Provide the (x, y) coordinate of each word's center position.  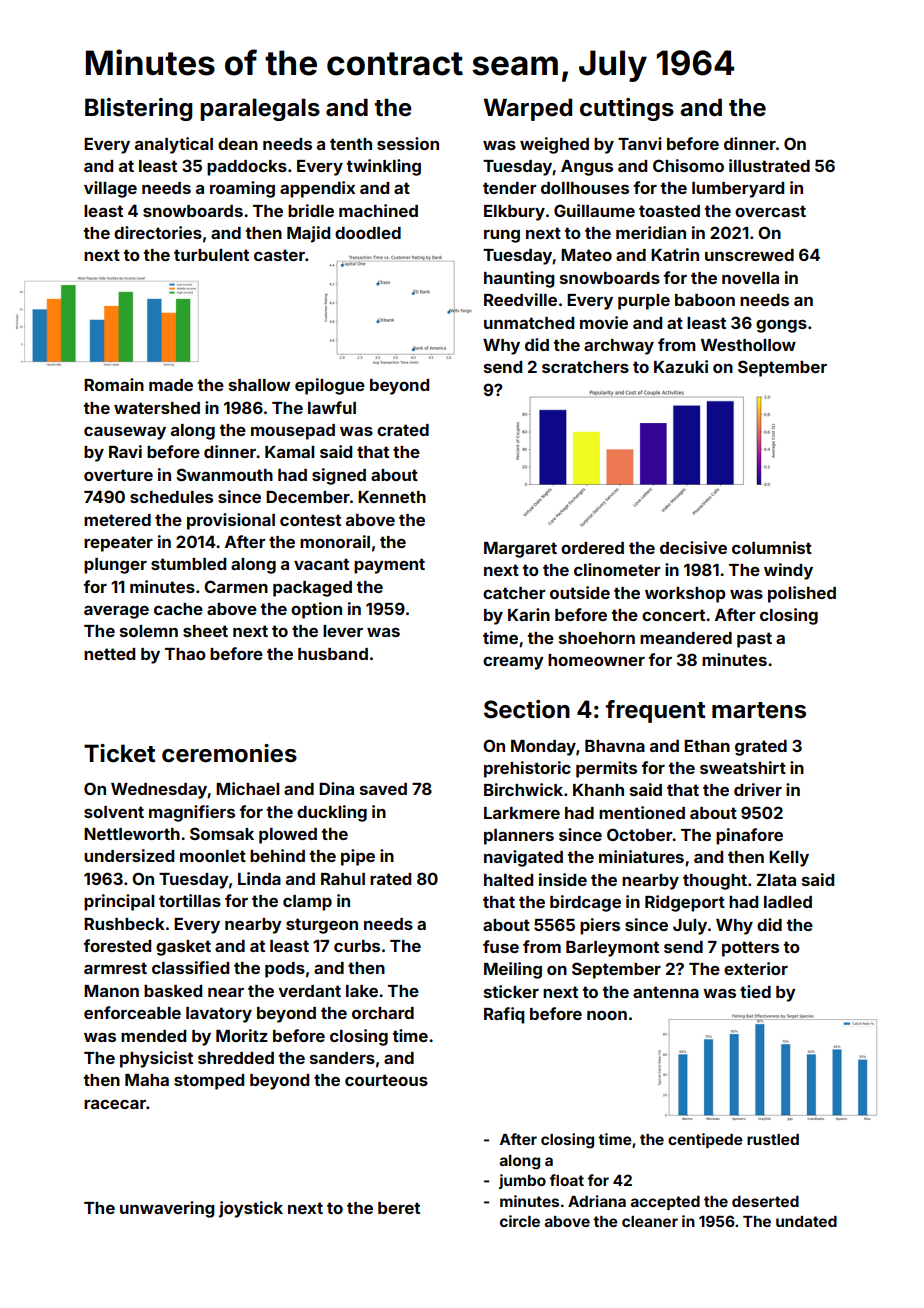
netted (109, 654)
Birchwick (523, 789)
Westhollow (748, 345)
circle (520, 1221)
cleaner (650, 1221)
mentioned (642, 812)
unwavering (167, 1209)
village (110, 189)
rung (502, 236)
